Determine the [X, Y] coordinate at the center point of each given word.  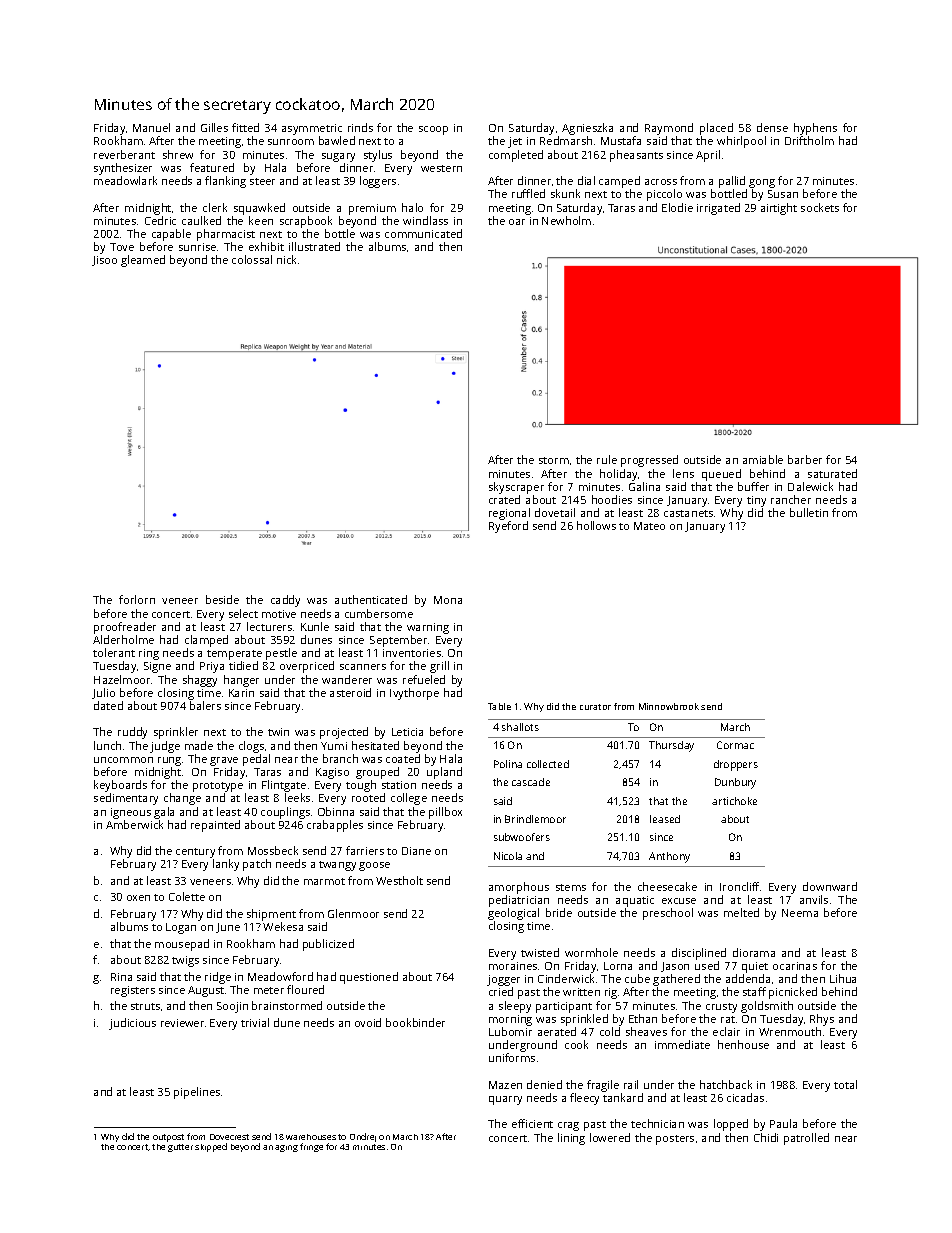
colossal [252, 259]
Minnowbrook [669, 706]
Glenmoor [353, 913]
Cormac [735, 745]
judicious [132, 1024]
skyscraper [516, 488]
